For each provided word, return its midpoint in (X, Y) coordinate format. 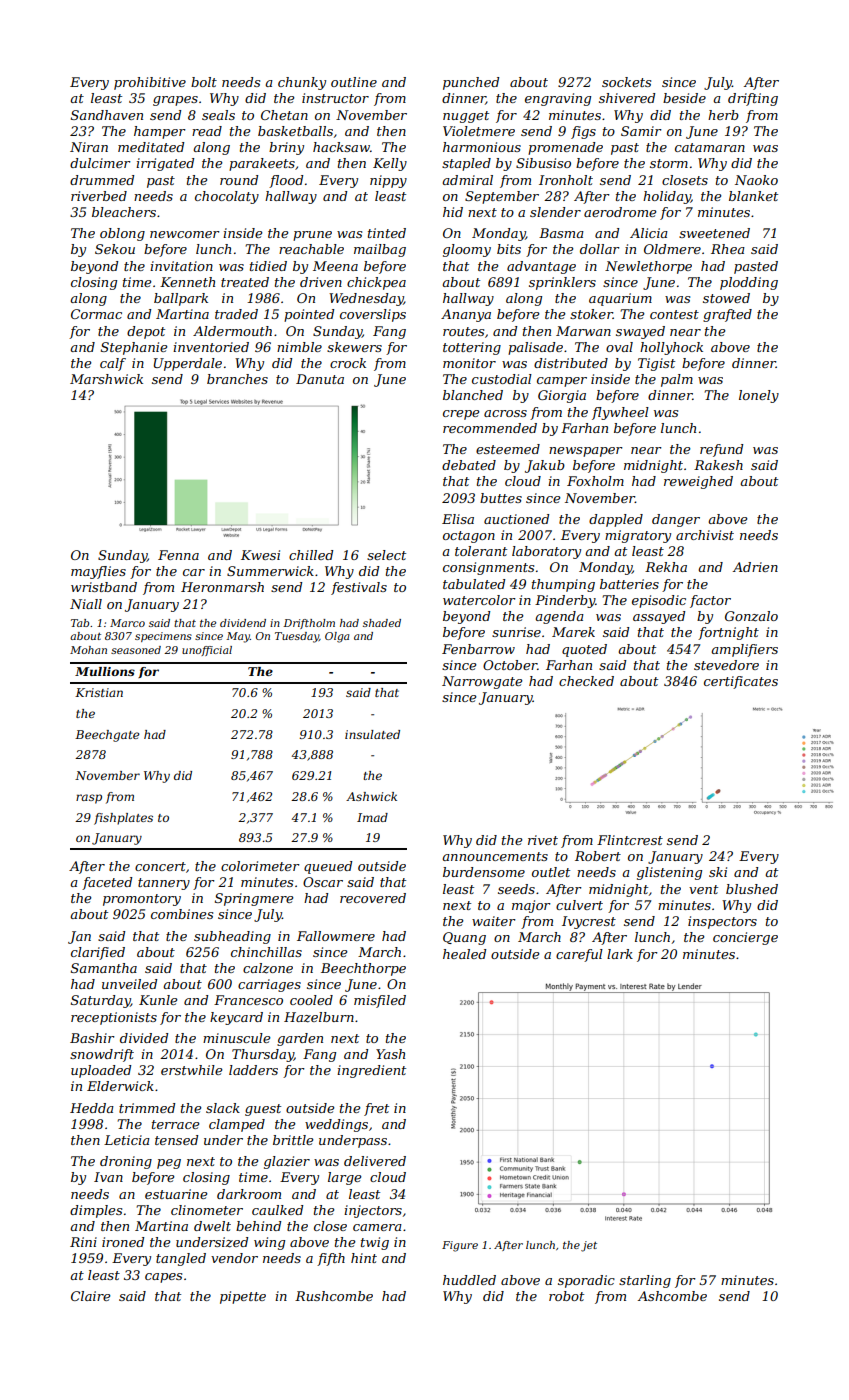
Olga (337, 637)
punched (471, 83)
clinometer (207, 1210)
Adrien (755, 567)
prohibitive (150, 83)
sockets (626, 82)
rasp (89, 799)
